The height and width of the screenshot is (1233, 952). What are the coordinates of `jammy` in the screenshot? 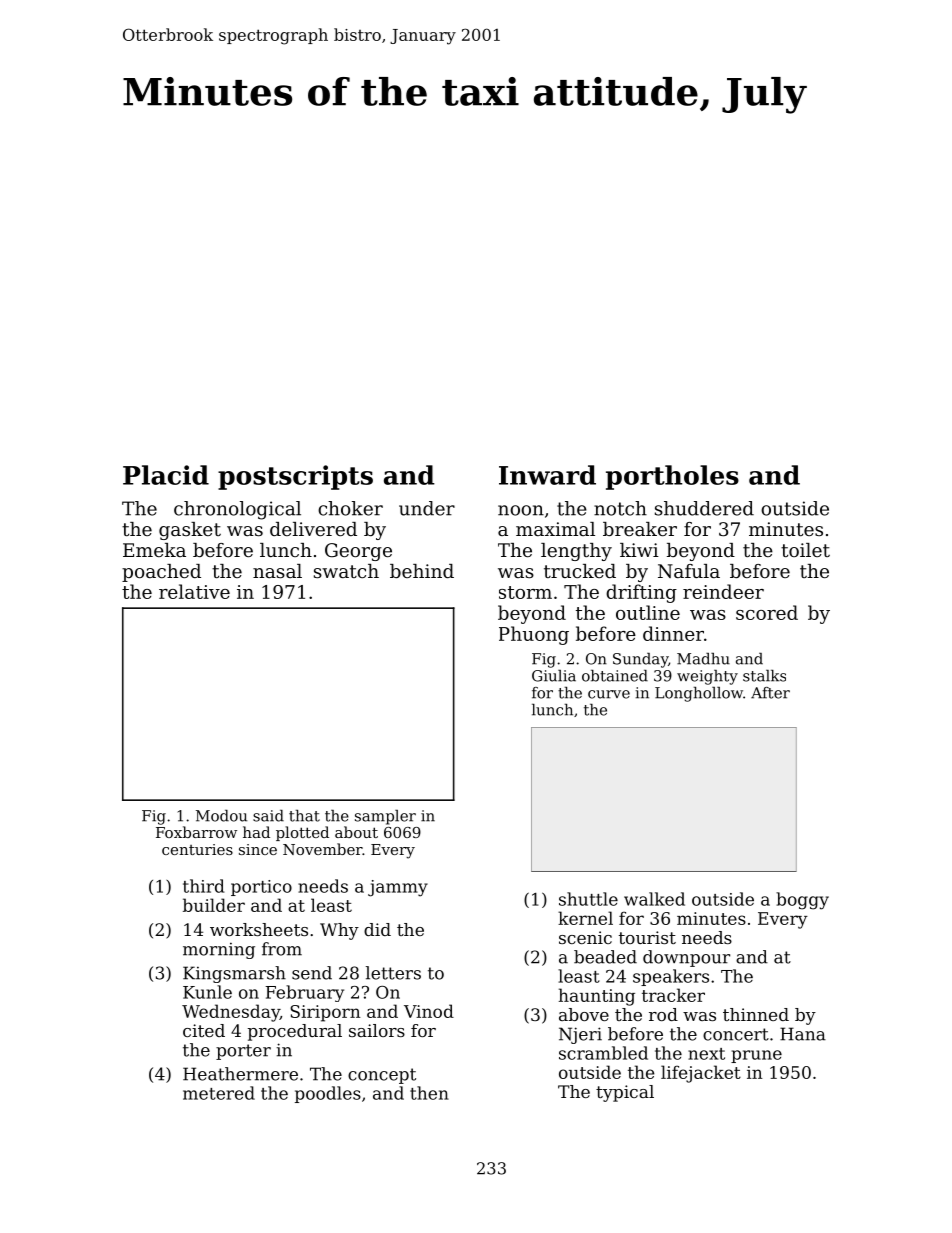 It's located at (398, 888).
